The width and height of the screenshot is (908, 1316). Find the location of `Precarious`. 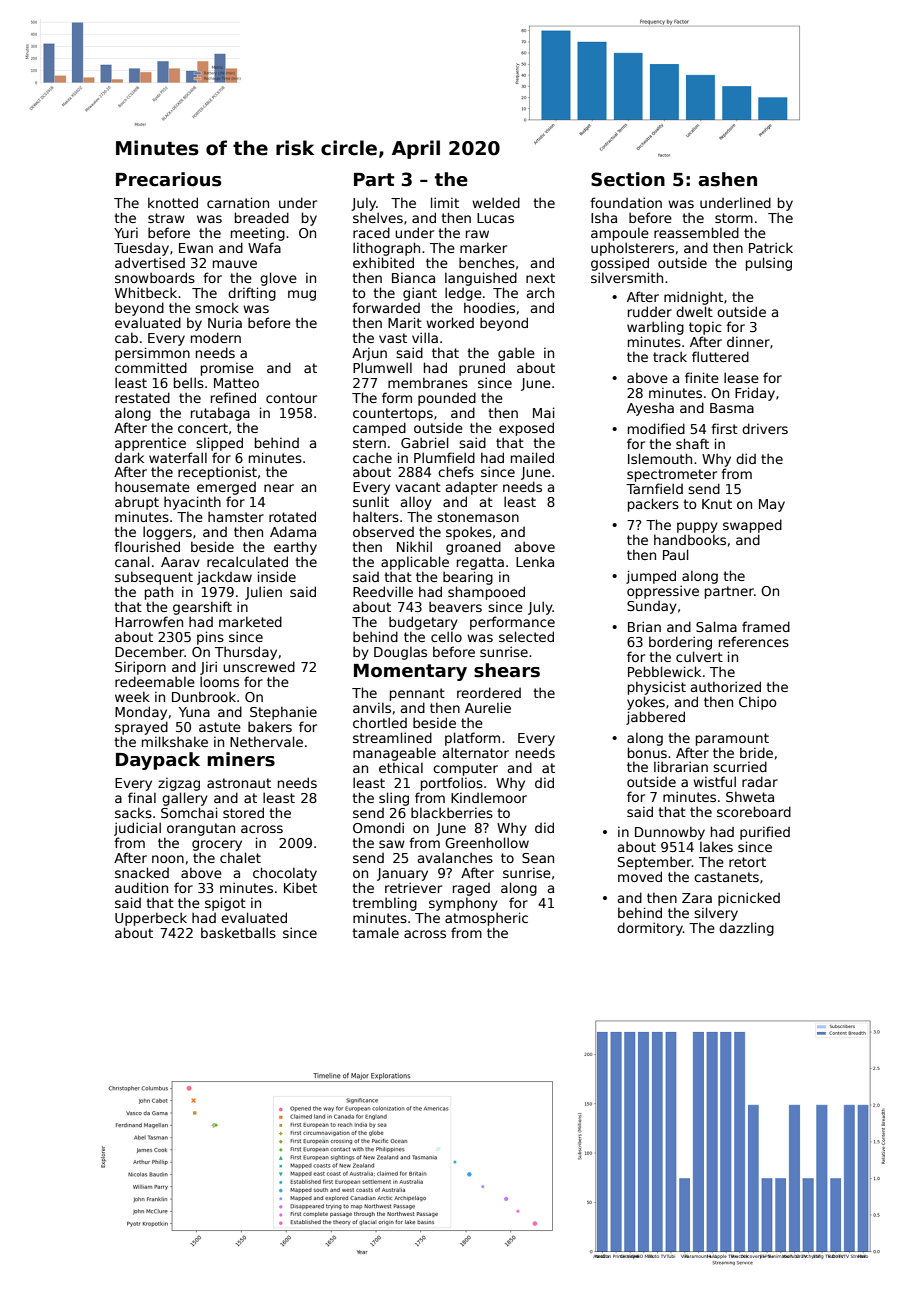

Precarious is located at coordinates (168, 179).
